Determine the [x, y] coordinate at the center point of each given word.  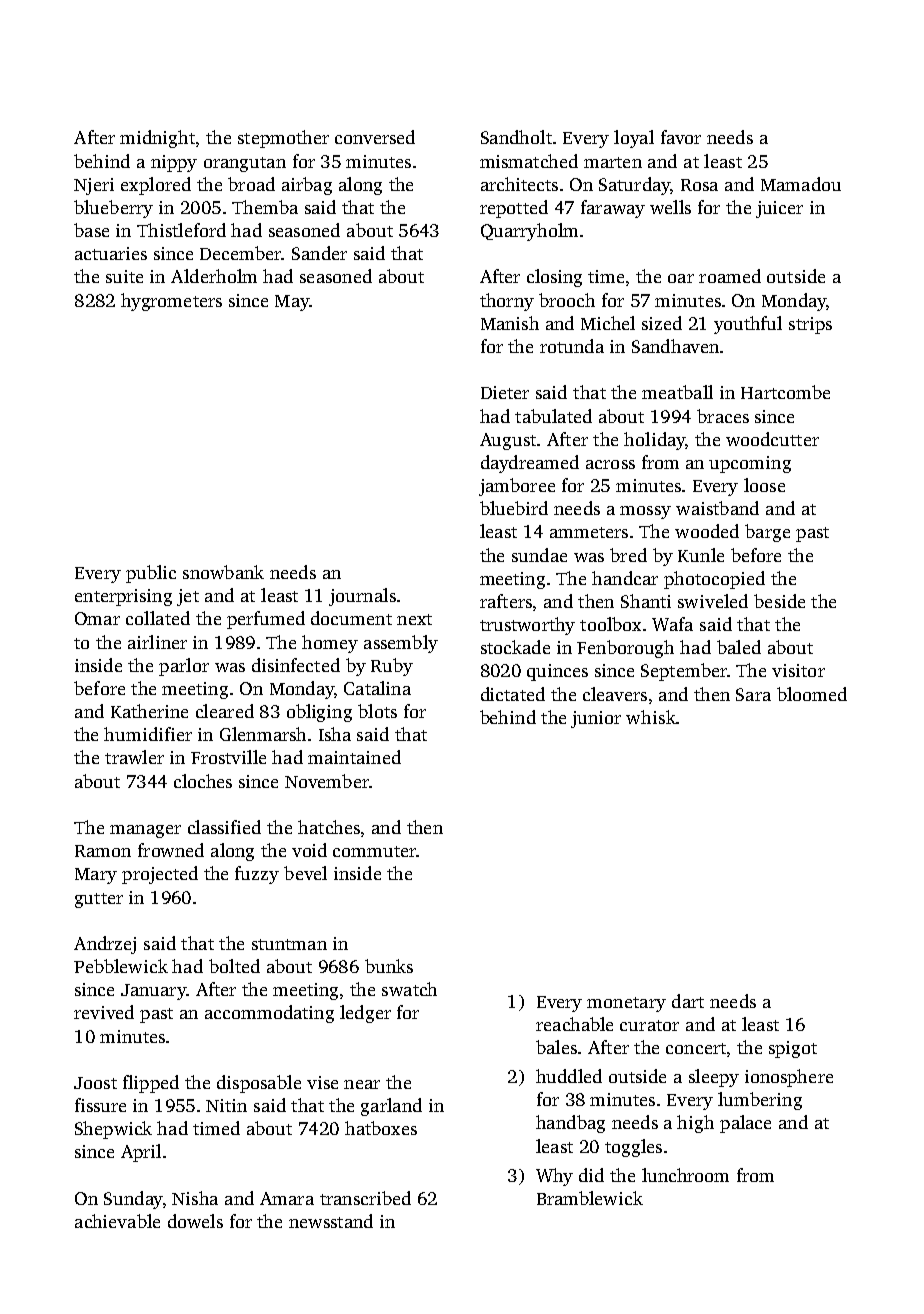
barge [767, 533]
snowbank [223, 572]
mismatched [529, 161]
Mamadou [801, 184]
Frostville [228, 757]
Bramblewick [590, 1198]
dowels [195, 1221]
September [684, 672]
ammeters [589, 532]
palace [745, 1124]
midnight [157, 139]
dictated [513, 694]
